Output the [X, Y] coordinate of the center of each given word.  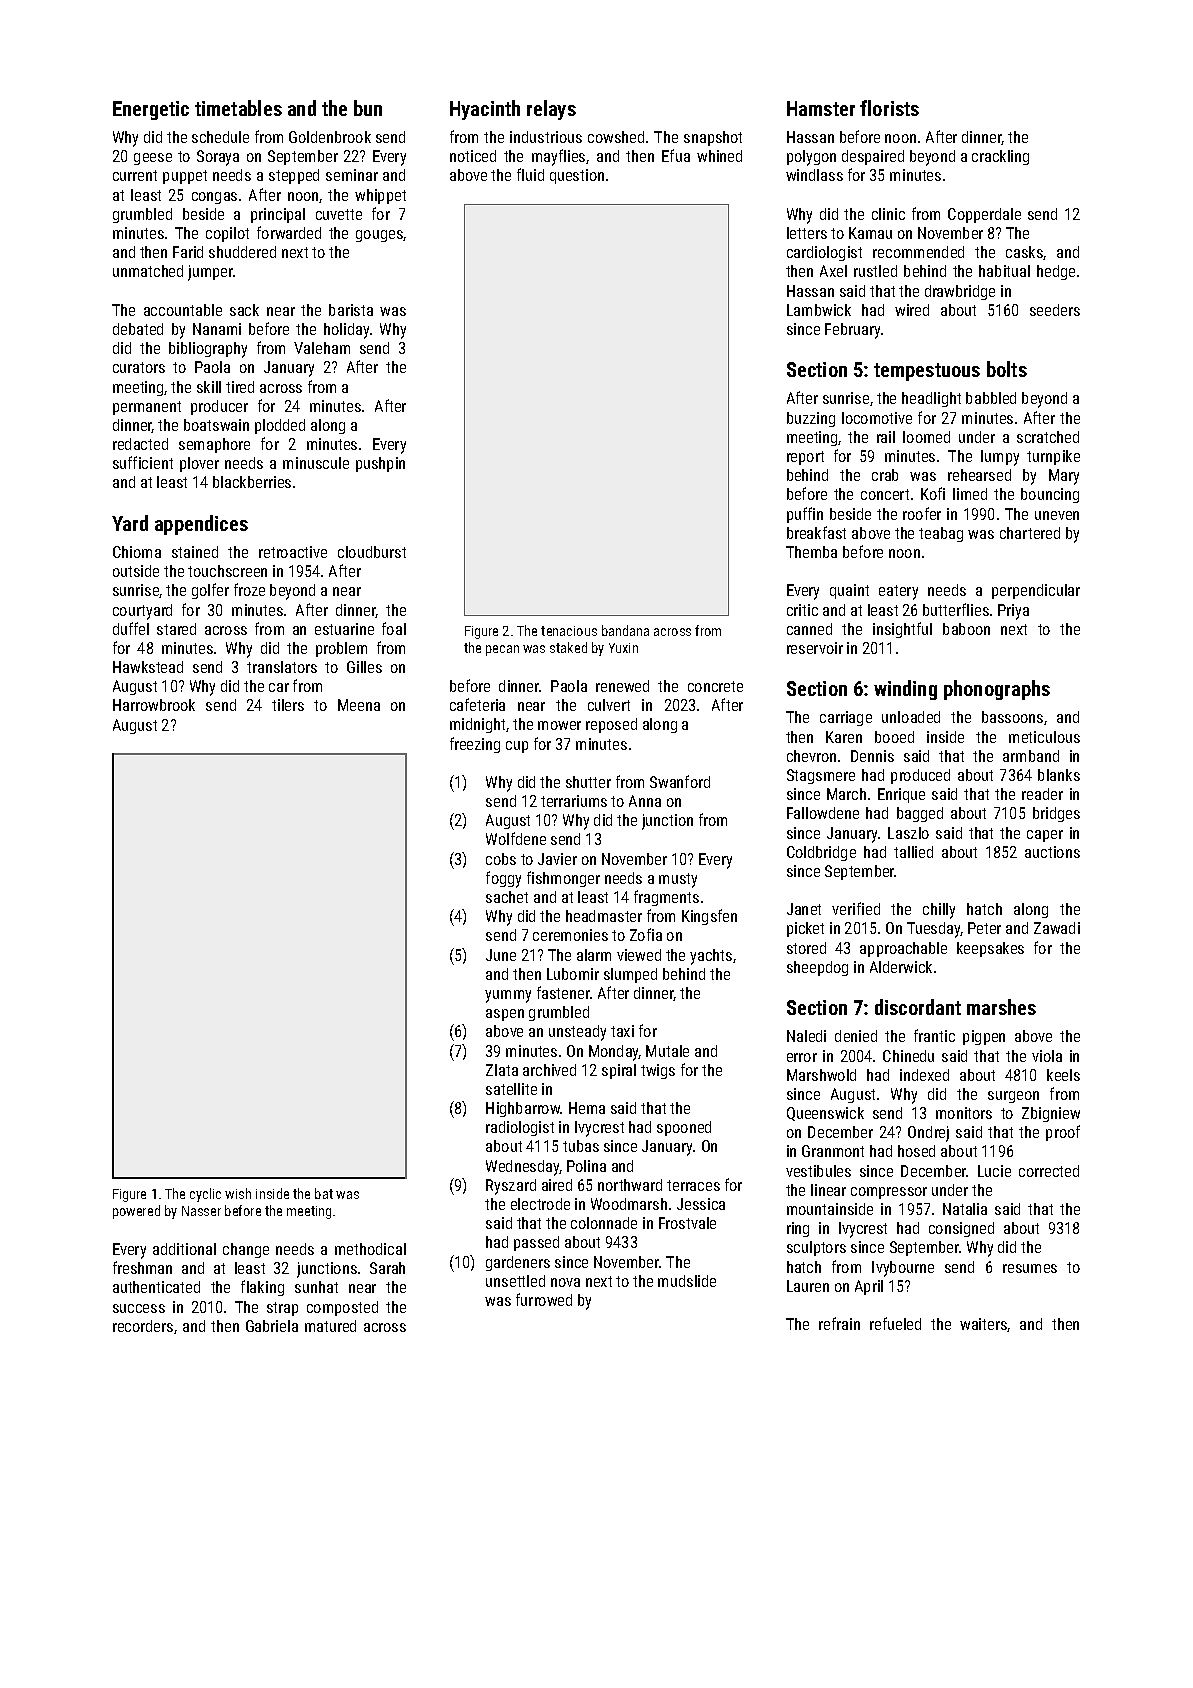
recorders [143, 1326]
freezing [475, 745]
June [501, 955]
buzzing [811, 419]
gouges [379, 236]
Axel [833, 271]
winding [905, 690]
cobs [501, 859]
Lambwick [819, 310]
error [802, 1057]
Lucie [994, 1171]
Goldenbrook [330, 137]
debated [138, 329]
